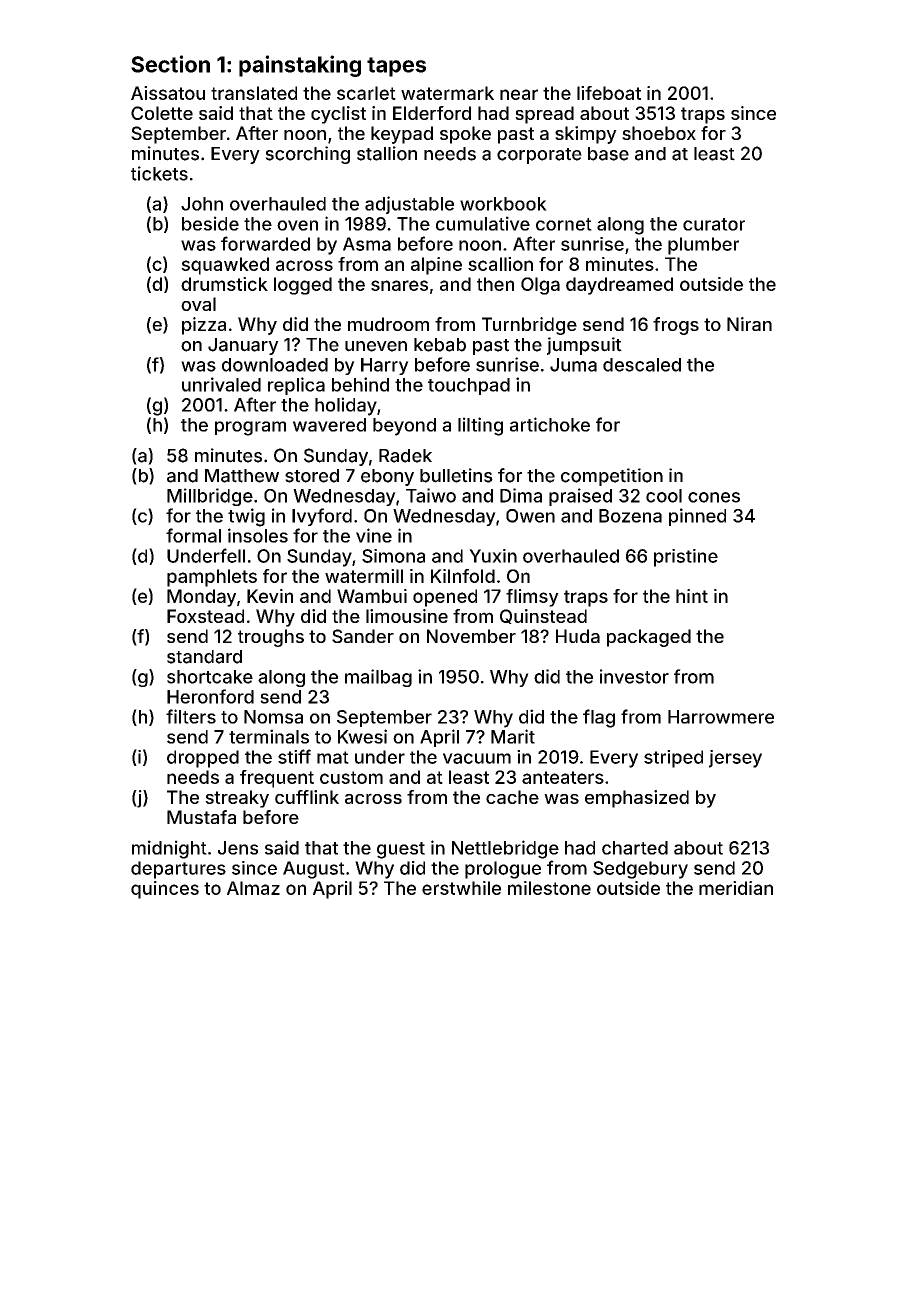 Image resolution: width=908 pixels, height=1316 pixels. I want to click on Niran, so click(749, 324).
